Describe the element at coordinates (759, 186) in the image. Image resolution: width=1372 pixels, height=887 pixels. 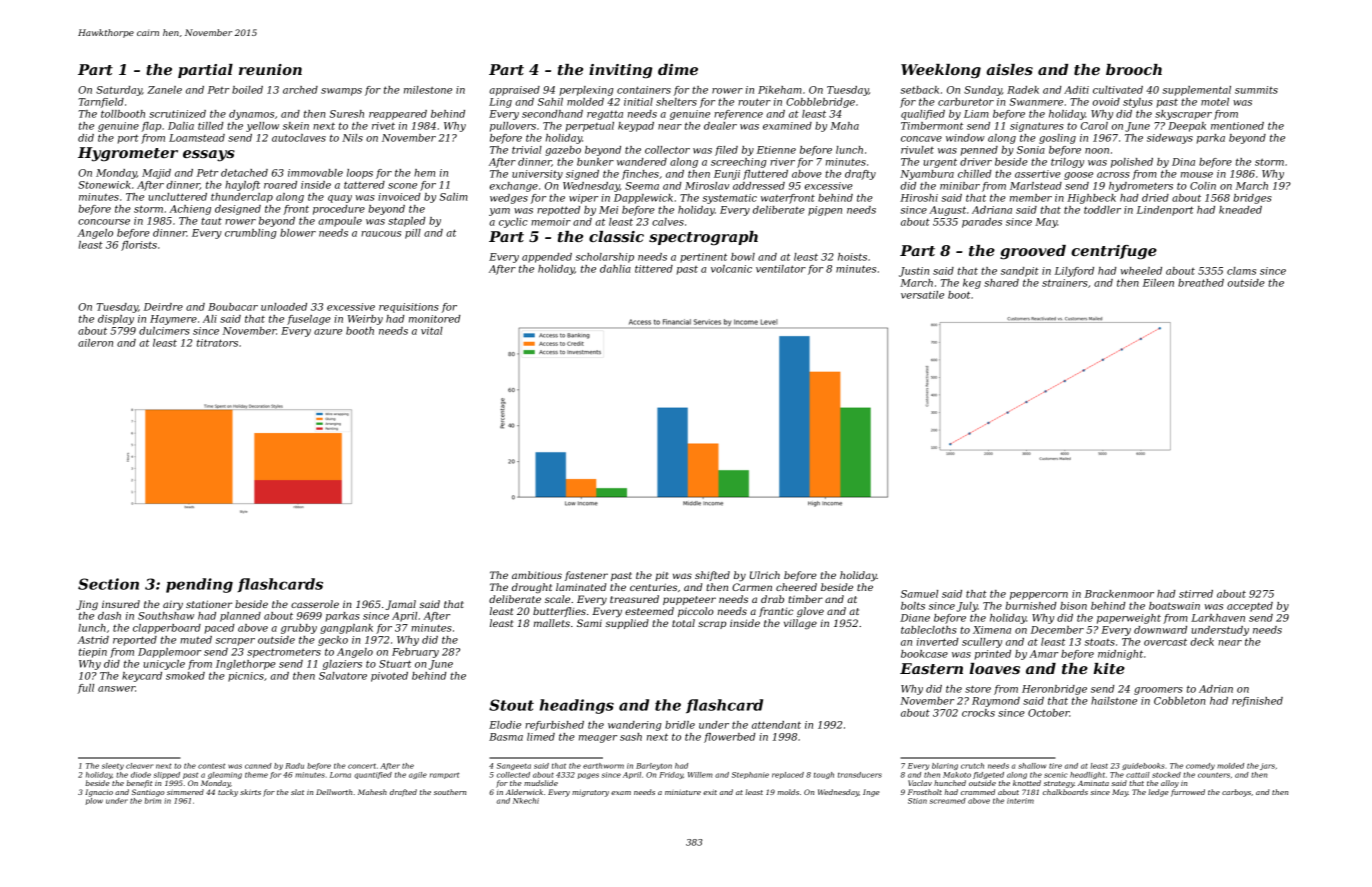
I see `addressed` at that location.
